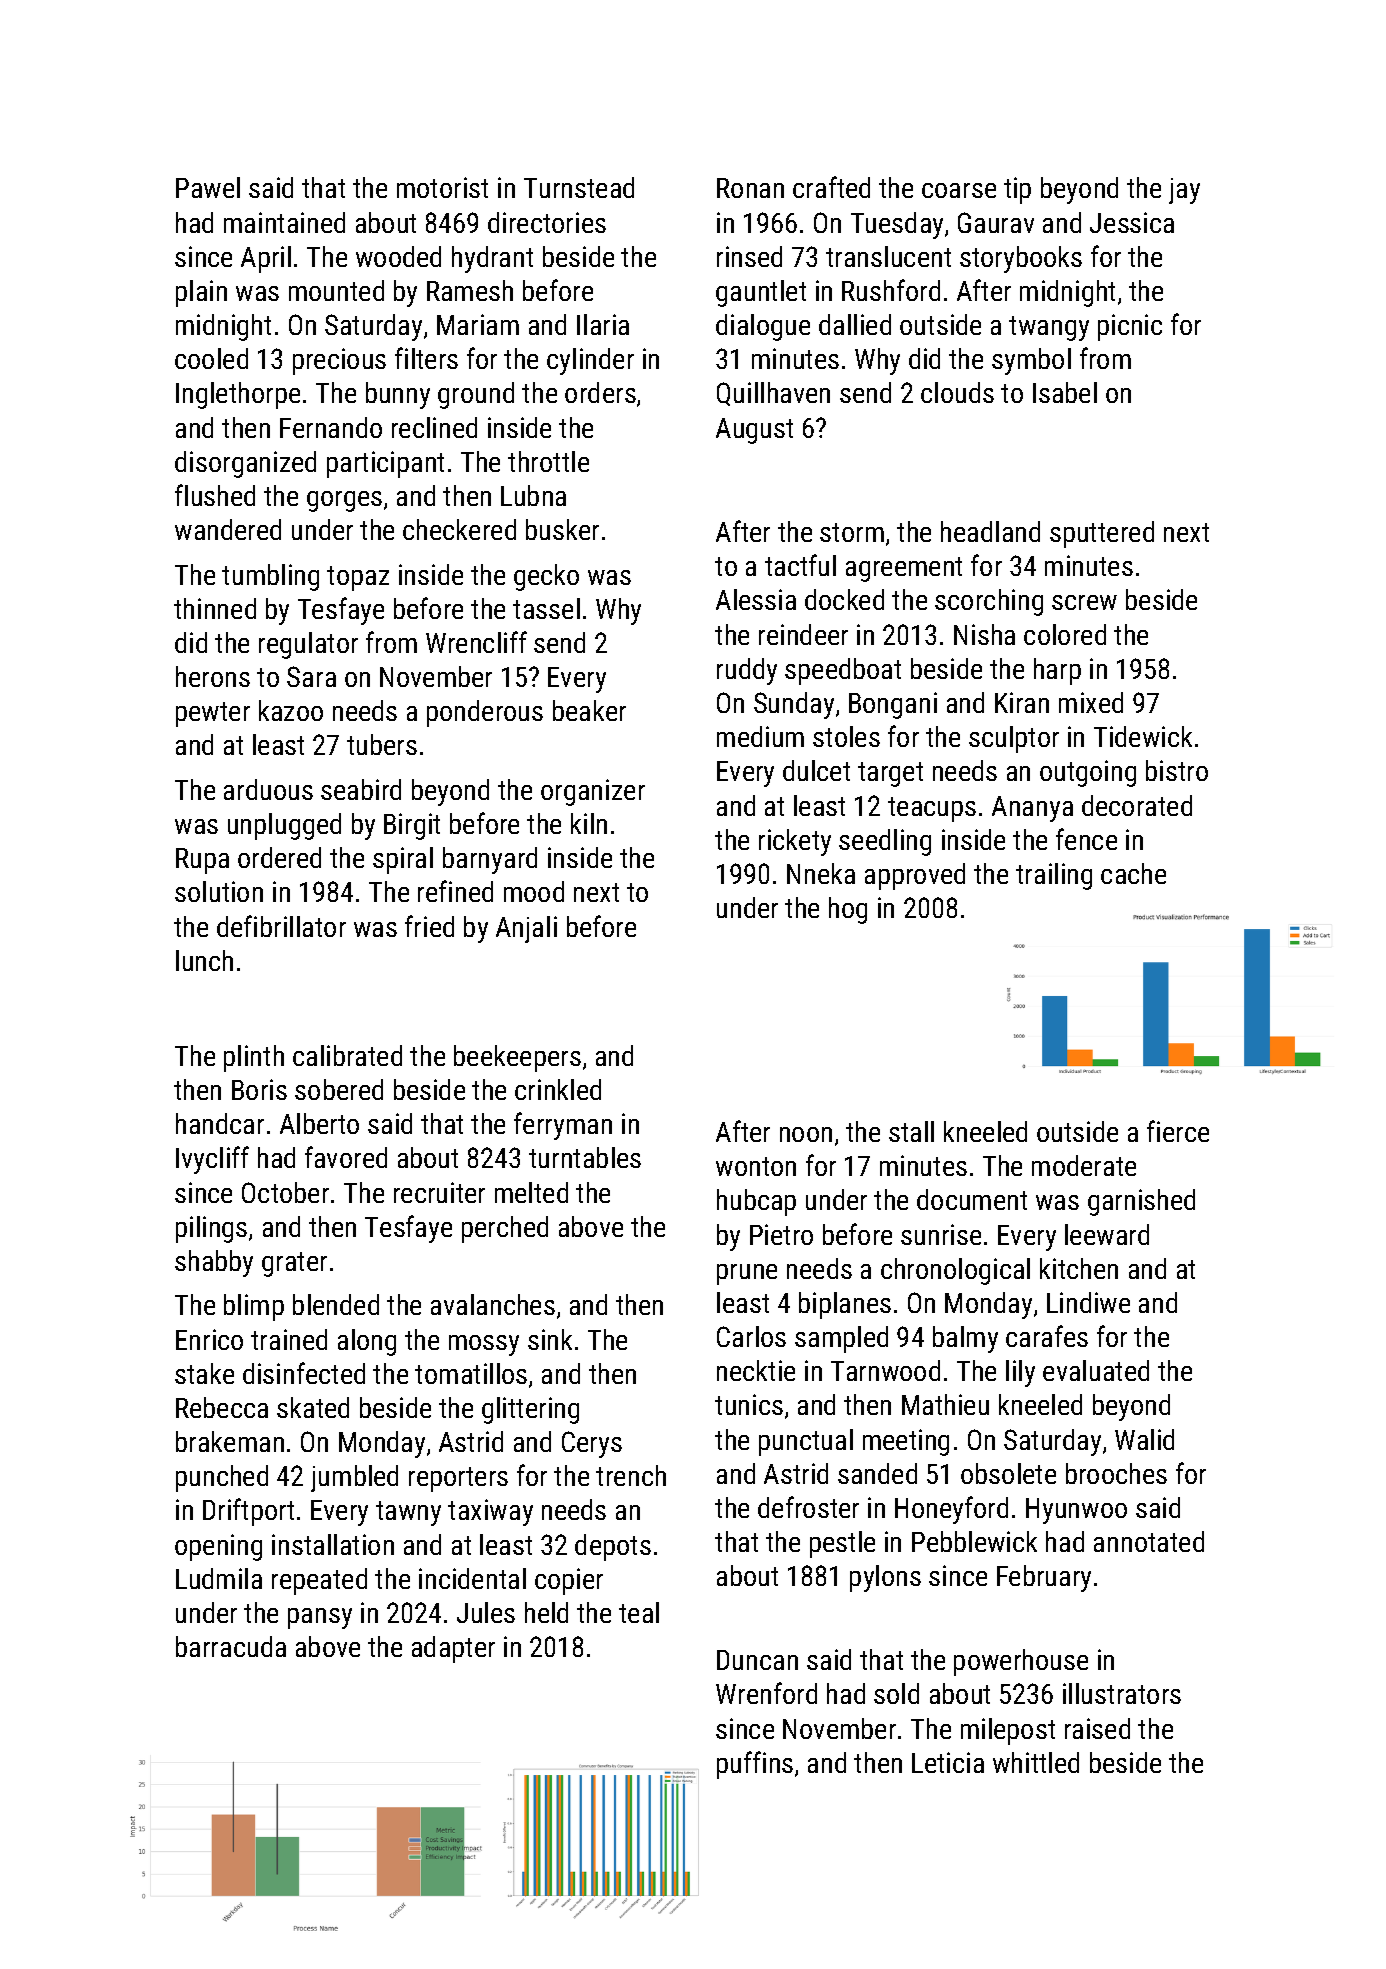 The width and height of the screenshot is (1386, 1969). I want to click on Walid, so click(1144, 1439).
